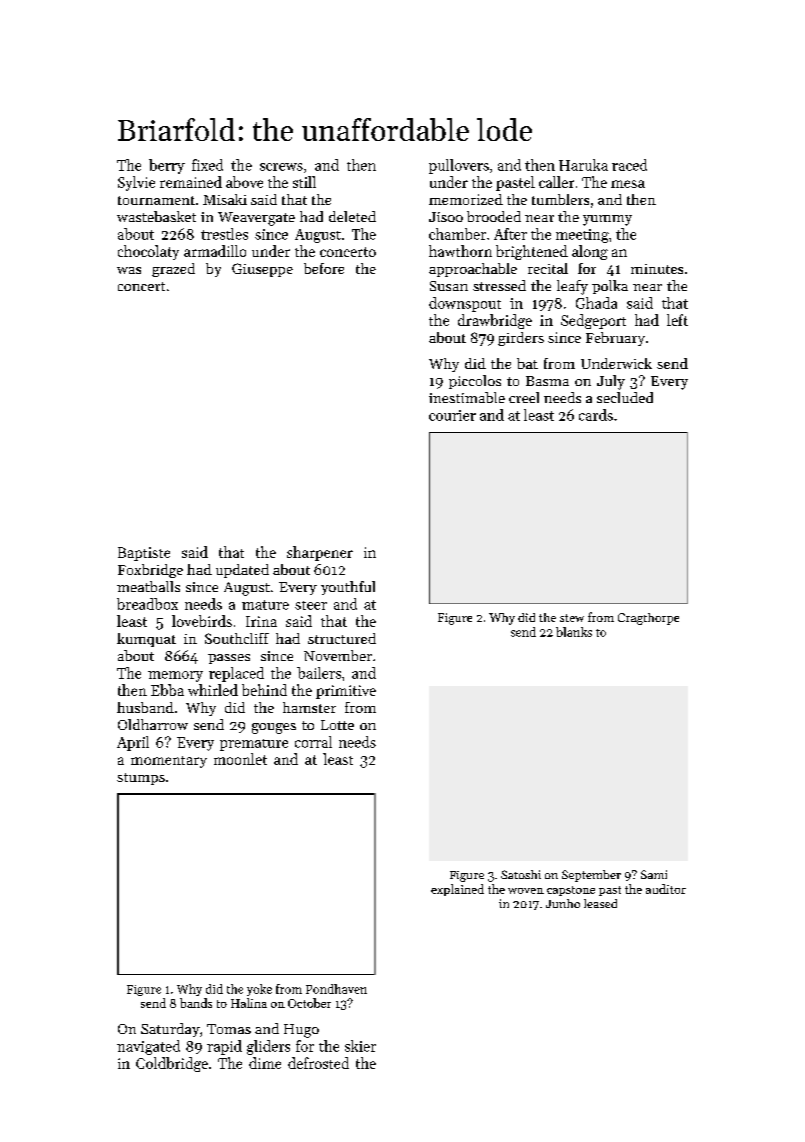 This screenshot has width=805, height=1142. What do you see at coordinates (320, 553) in the screenshot?
I see `sharpener` at bounding box center [320, 553].
